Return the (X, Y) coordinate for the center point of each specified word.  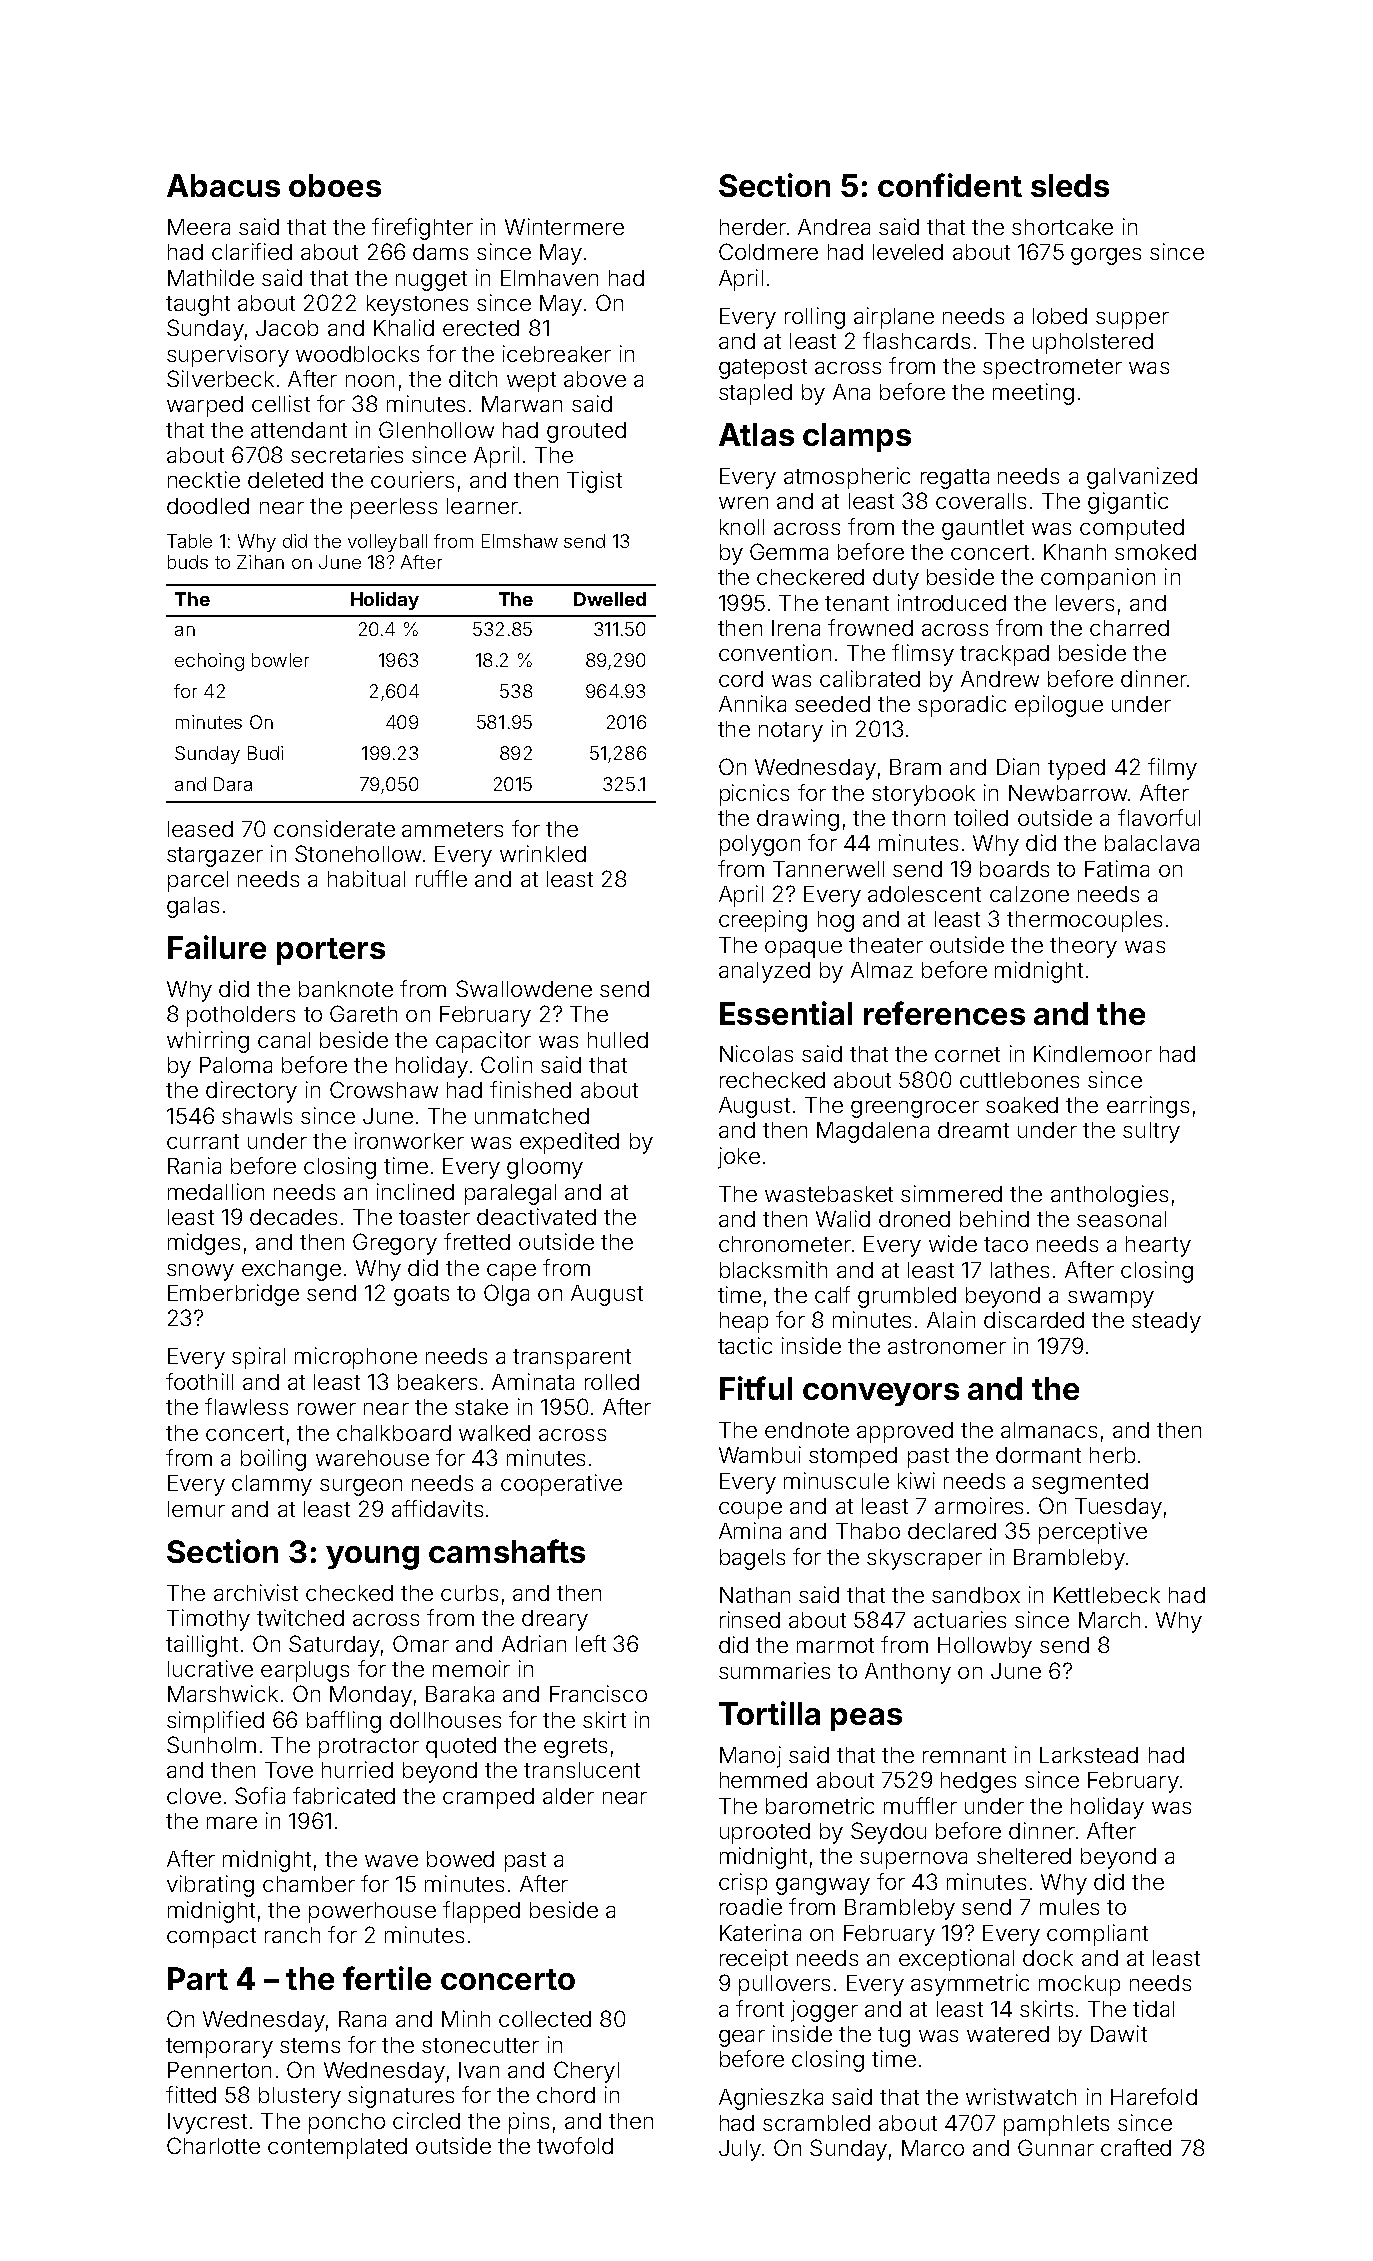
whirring (208, 1042)
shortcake (1062, 227)
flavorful (1159, 817)
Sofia (260, 1795)
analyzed (764, 972)
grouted (586, 432)
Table (189, 541)
